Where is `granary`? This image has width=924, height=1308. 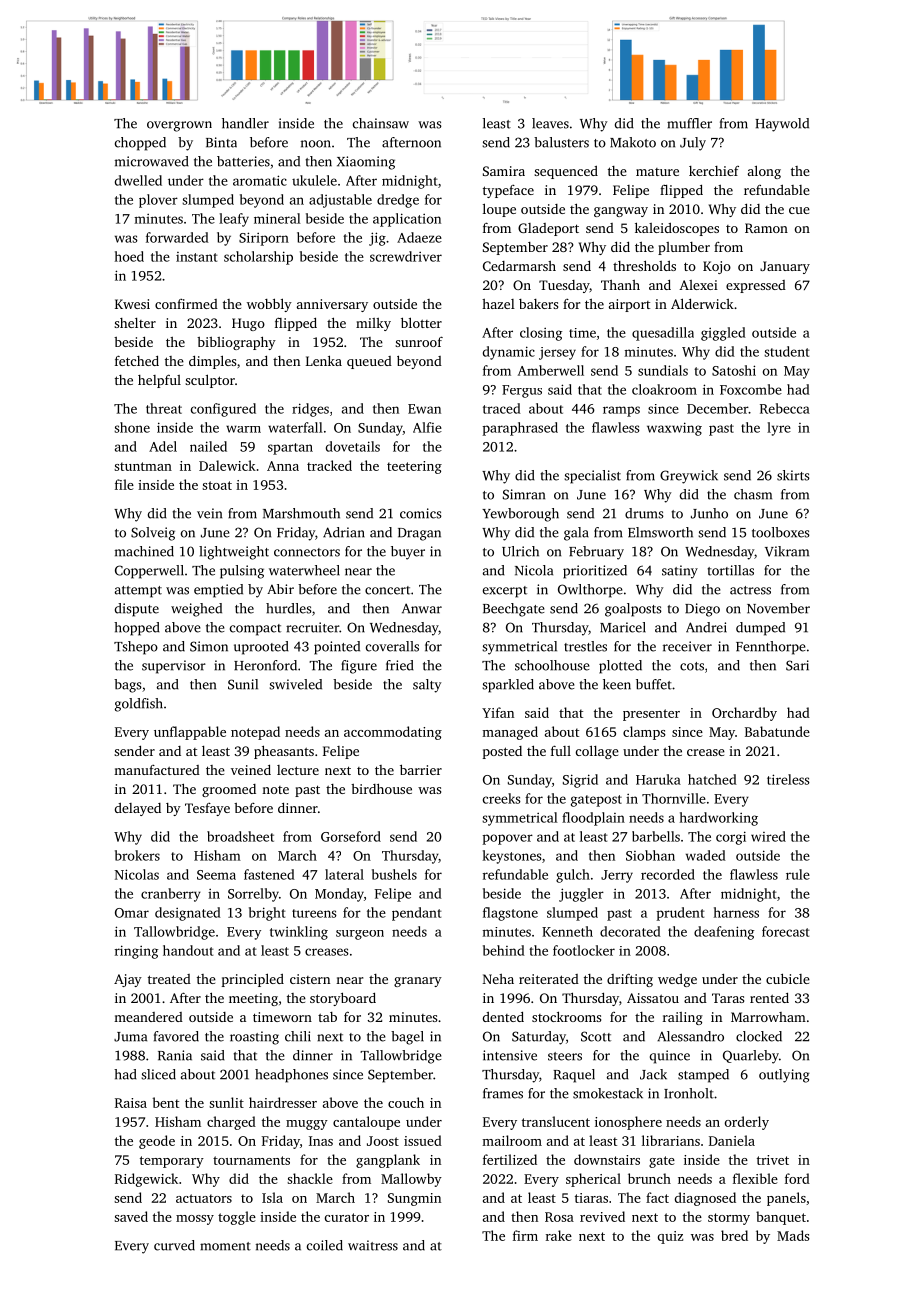 granary is located at coordinates (418, 982).
